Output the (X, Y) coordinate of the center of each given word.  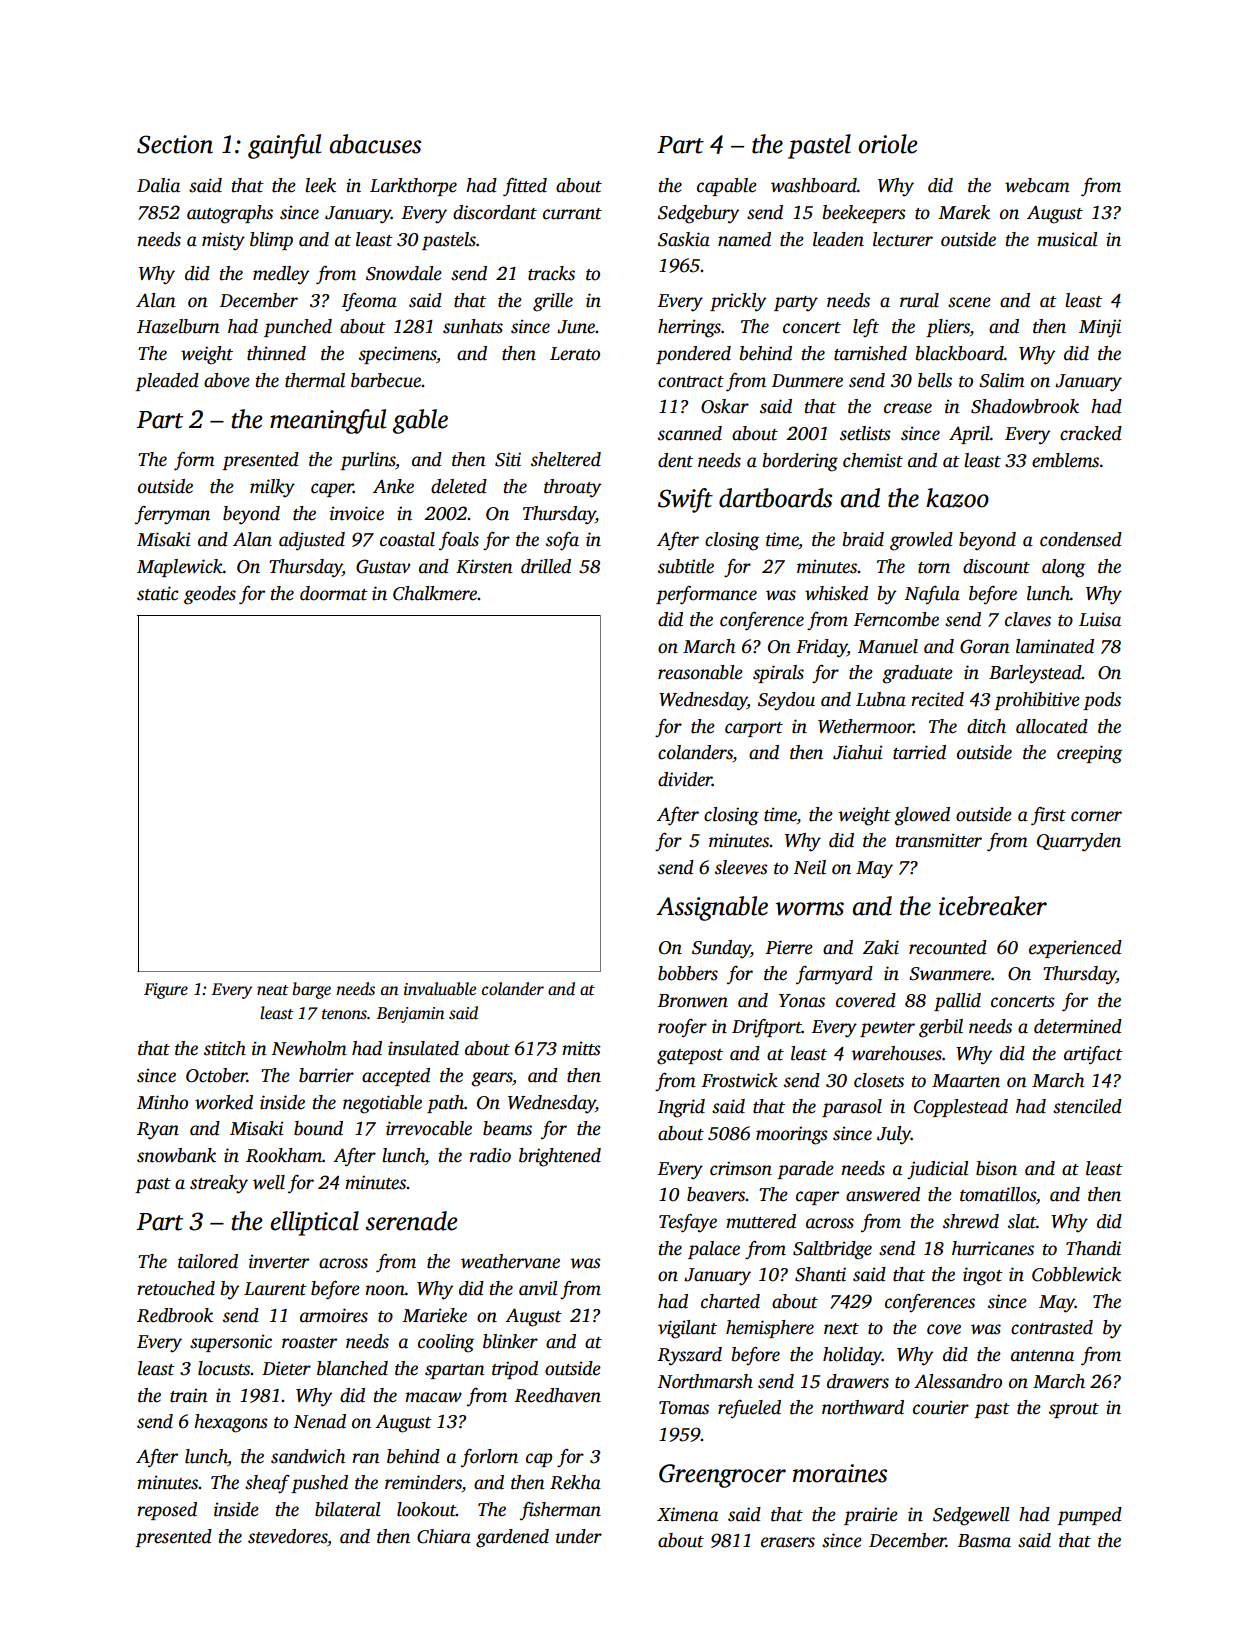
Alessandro (958, 1381)
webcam (1037, 185)
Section (175, 144)
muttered (761, 1221)
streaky (219, 1184)
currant (572, 214)
